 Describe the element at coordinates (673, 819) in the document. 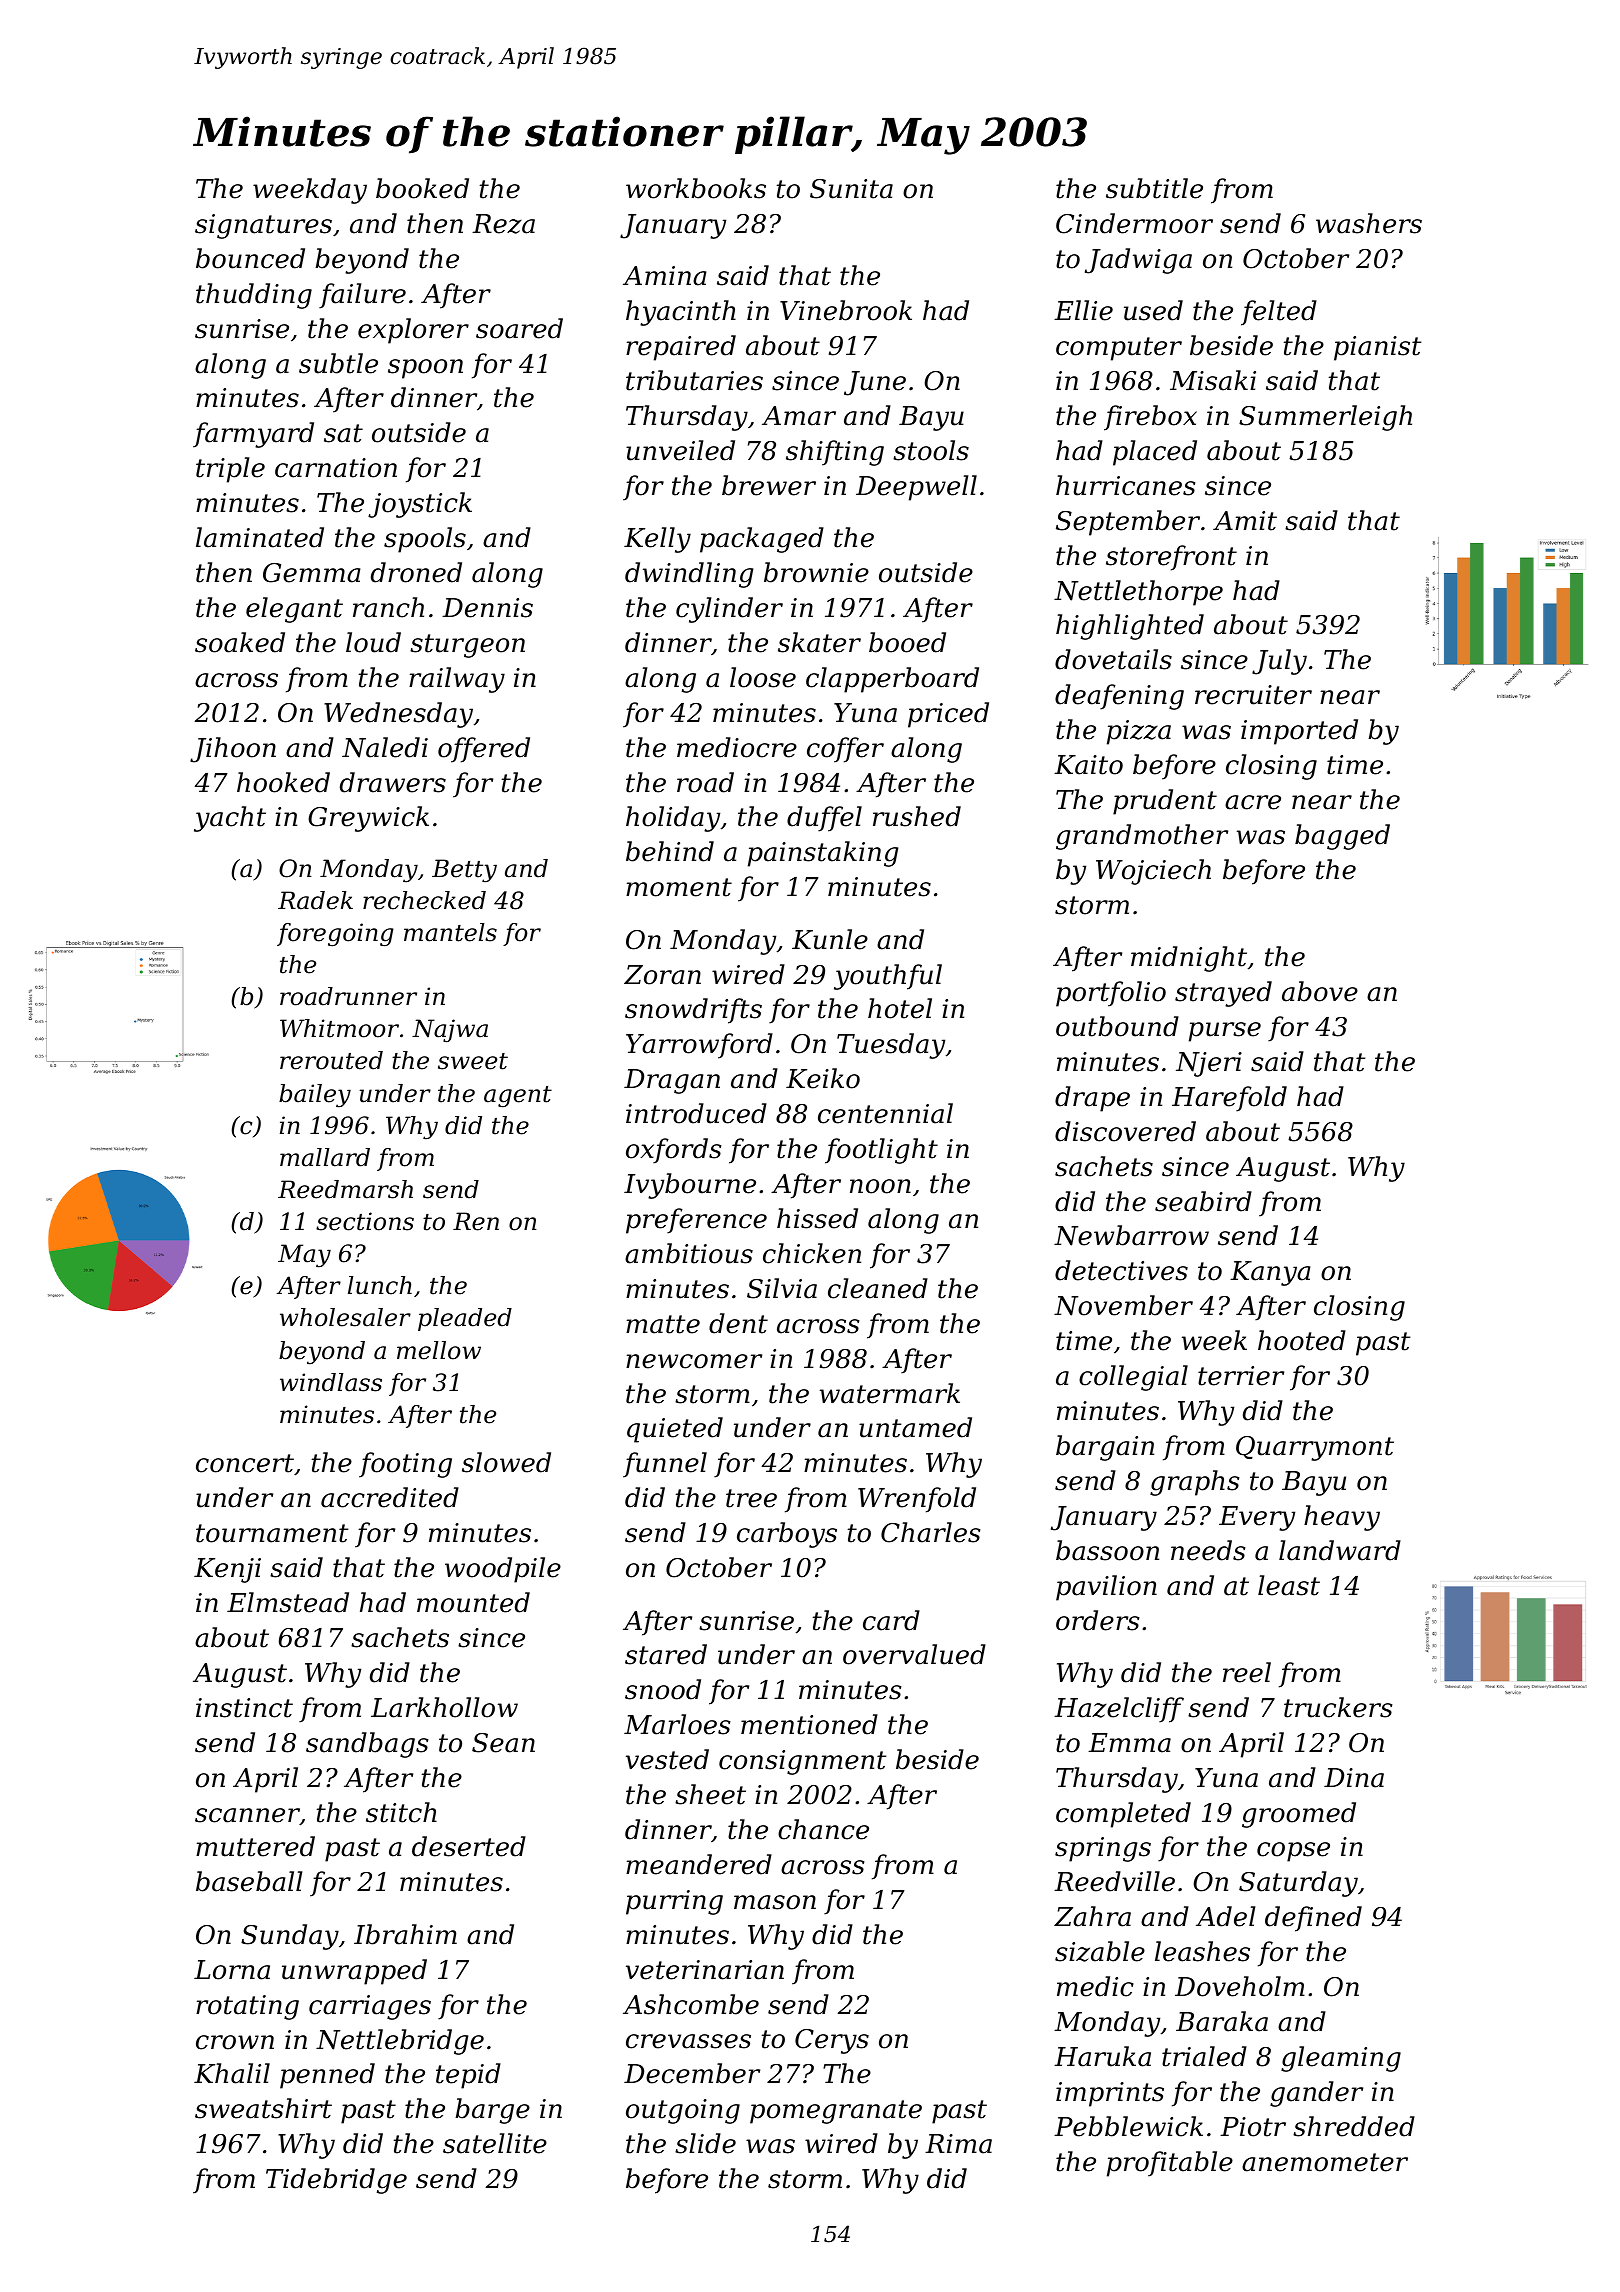

I see `holiday` at that location.
